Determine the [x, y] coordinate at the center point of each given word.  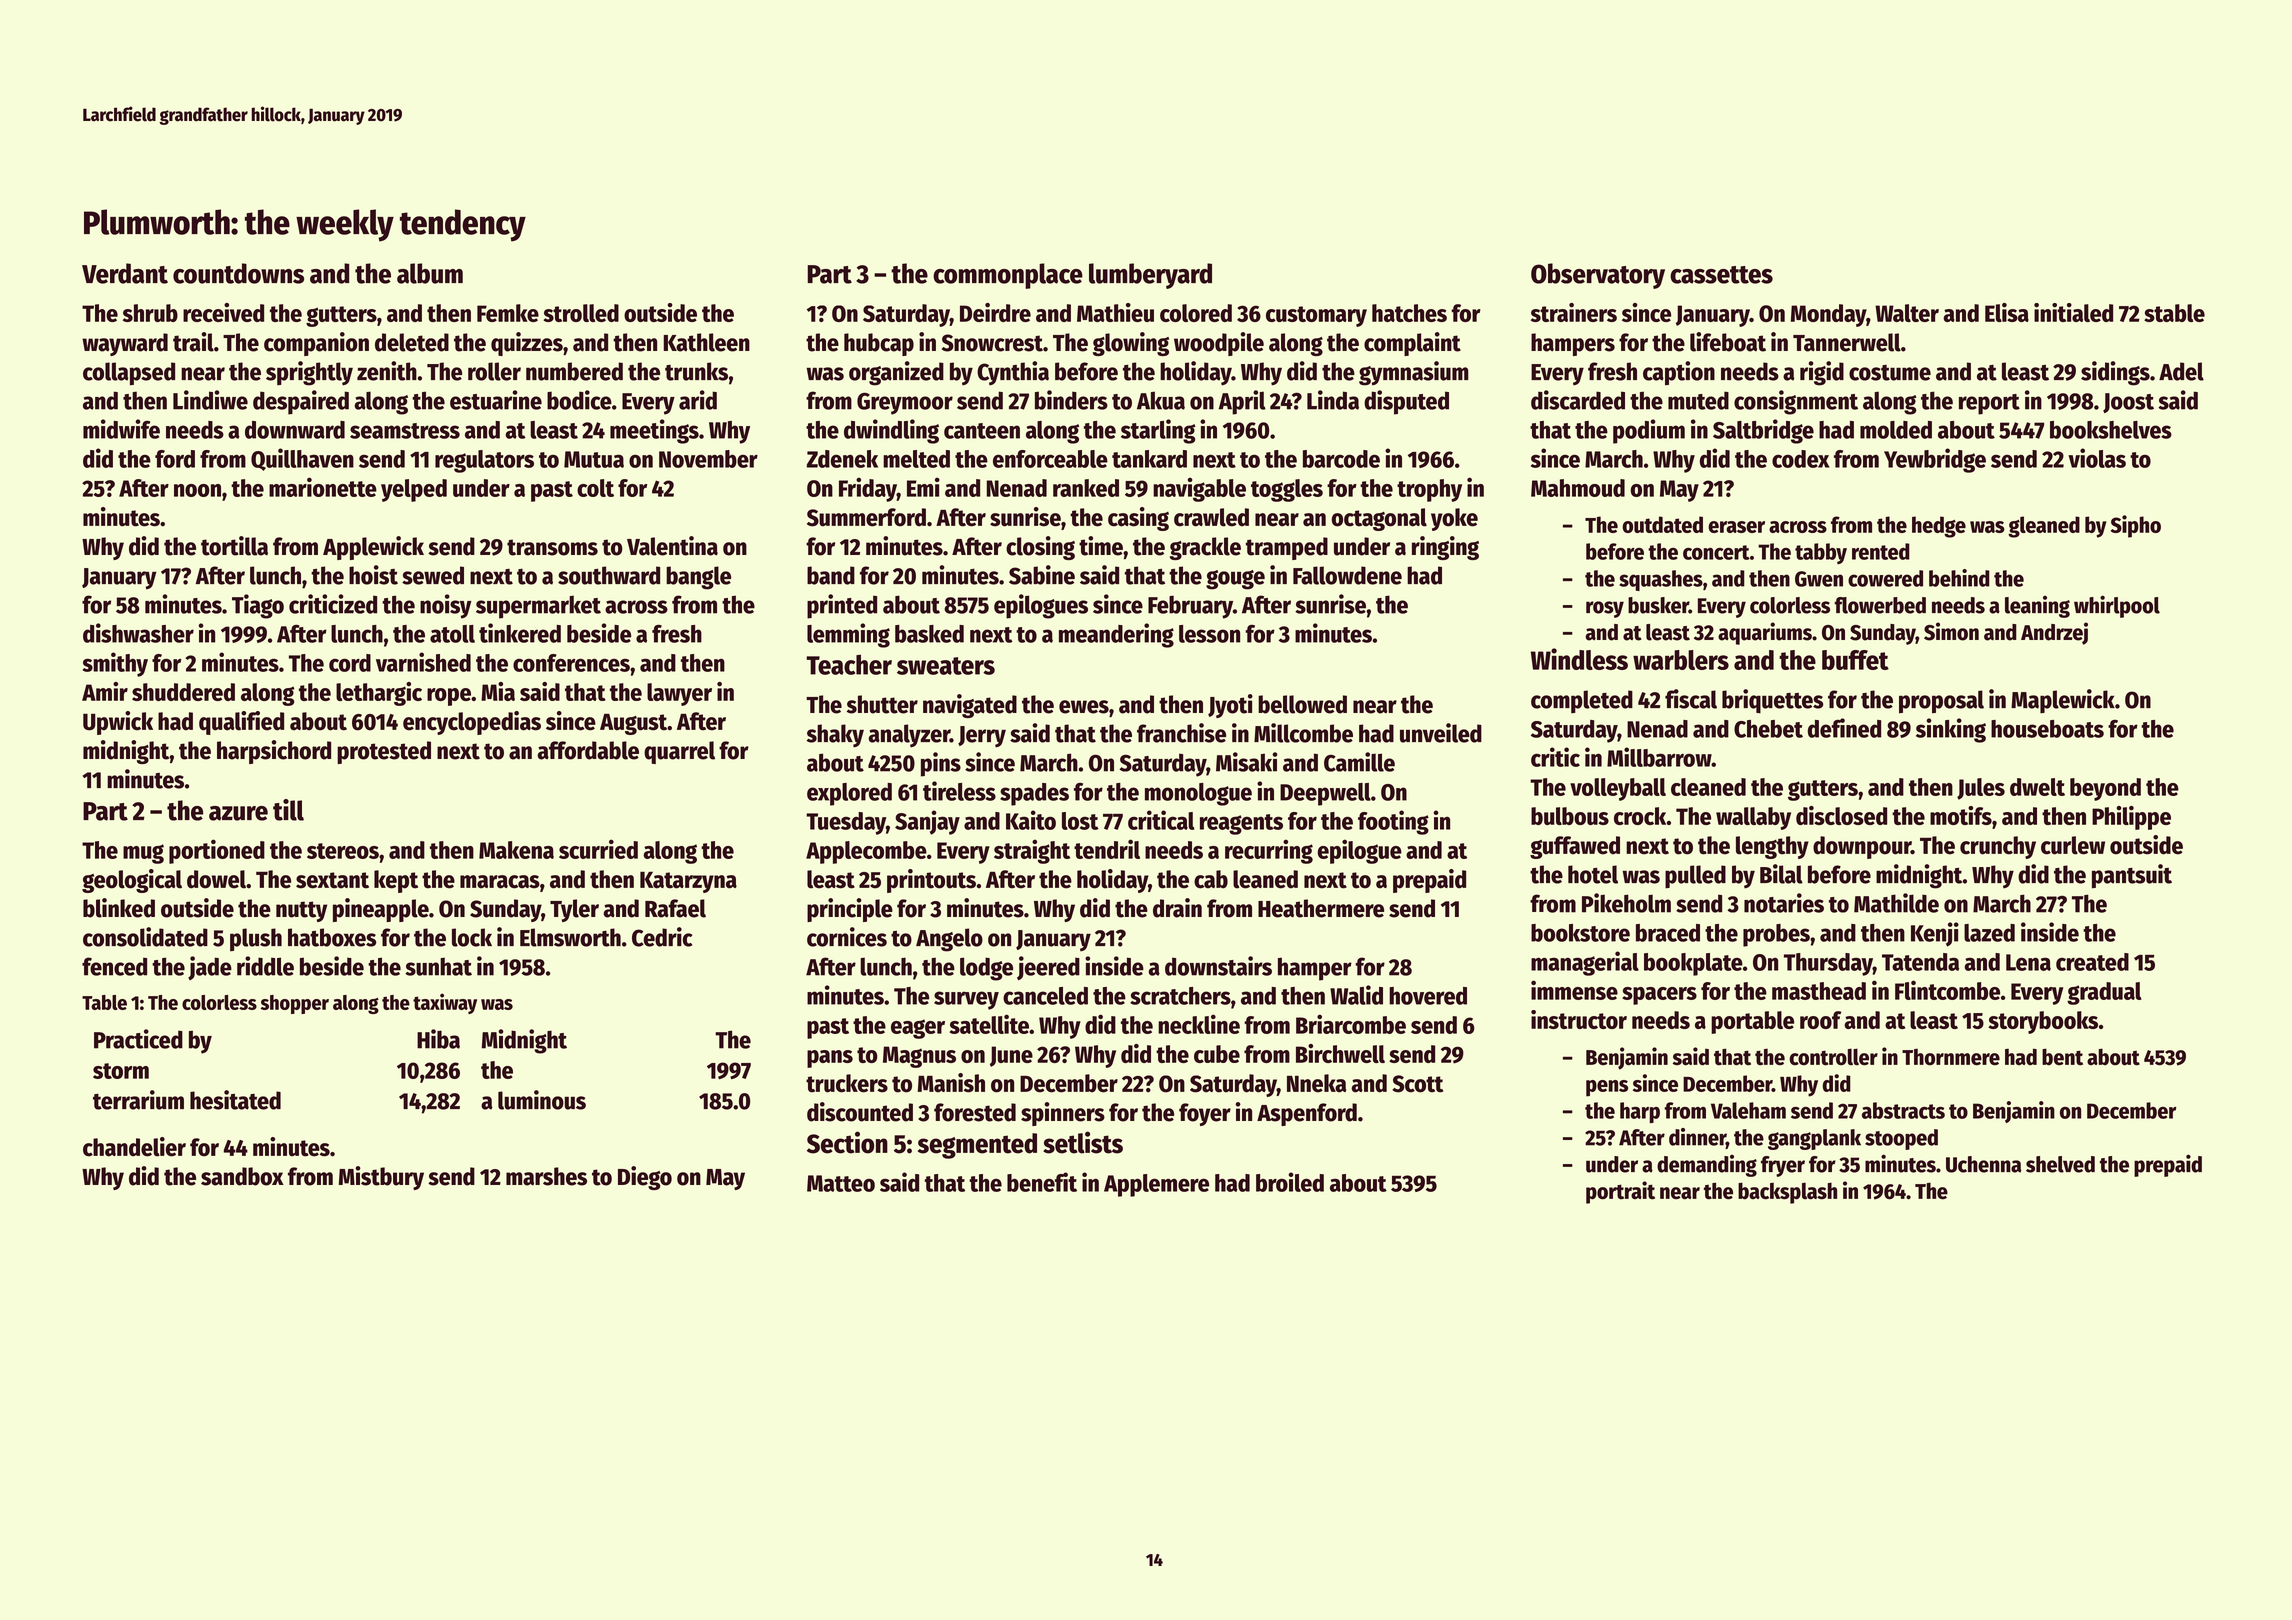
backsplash [1787, 1193]
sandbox [242, 1176]
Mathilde [1896, 903]
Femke [508, 313]
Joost [2128, 403]
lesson [1209, 634]
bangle [698, 578]
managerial [1585, 963]
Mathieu [1115, 312]
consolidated [145, 937]
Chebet [1768, 729]
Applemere [1156, 1185]
